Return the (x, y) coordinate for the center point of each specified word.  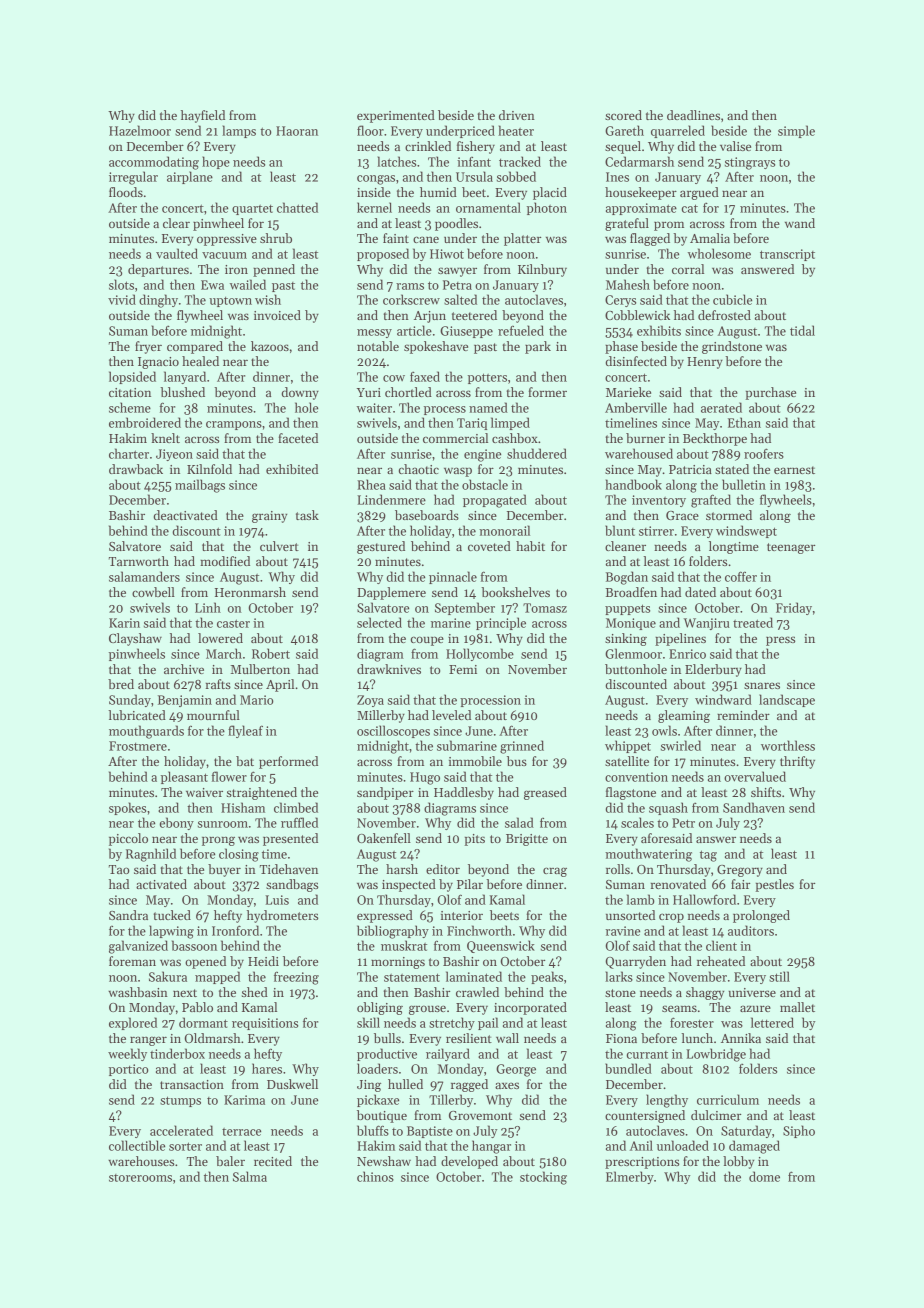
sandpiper (385, 793)
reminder (743, 715)
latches (396, 161)
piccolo (128, 839)
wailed (248, 284)
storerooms (140, 1178)
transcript (787, 255)
